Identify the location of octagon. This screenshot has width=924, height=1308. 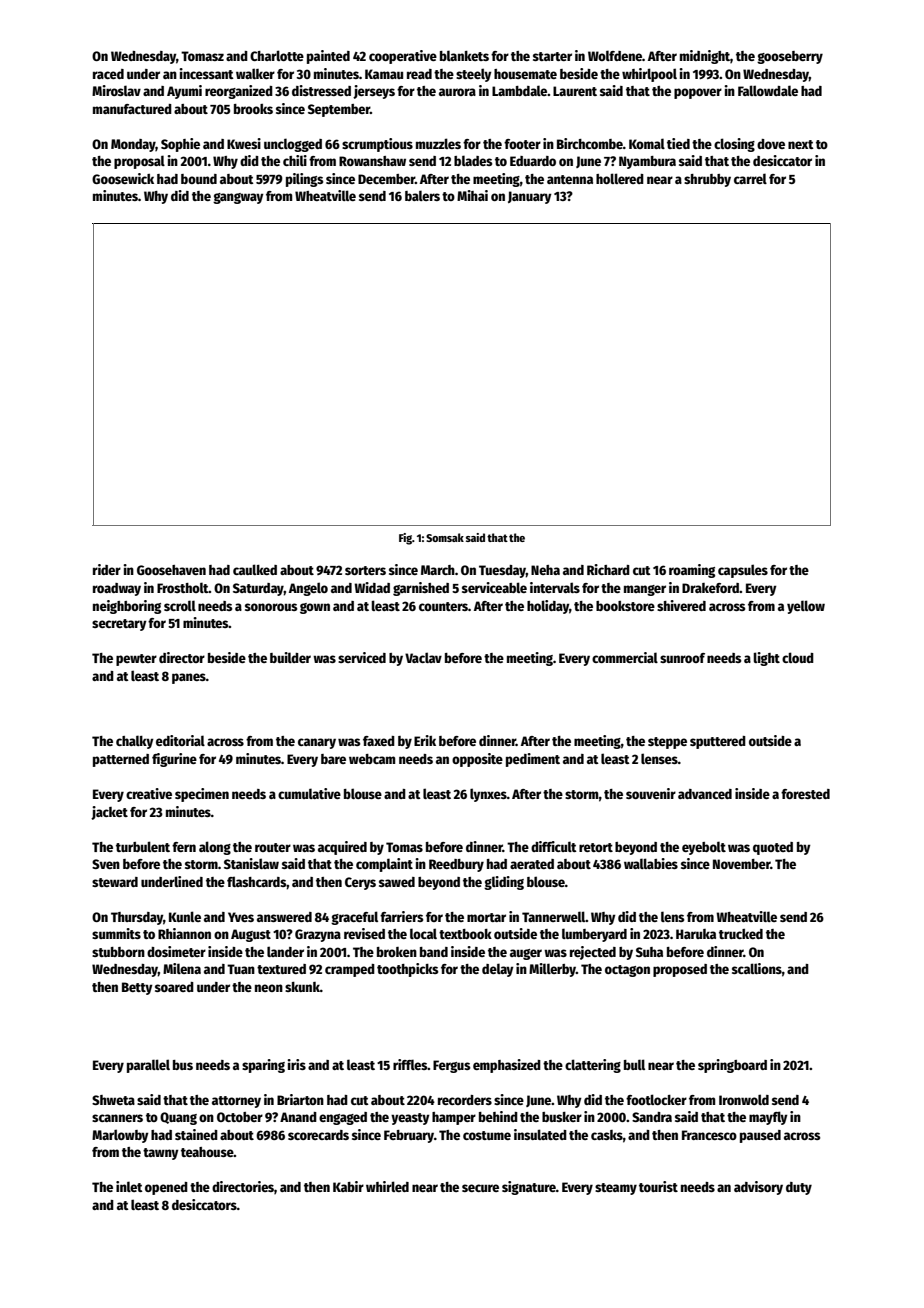
(627, 971).
